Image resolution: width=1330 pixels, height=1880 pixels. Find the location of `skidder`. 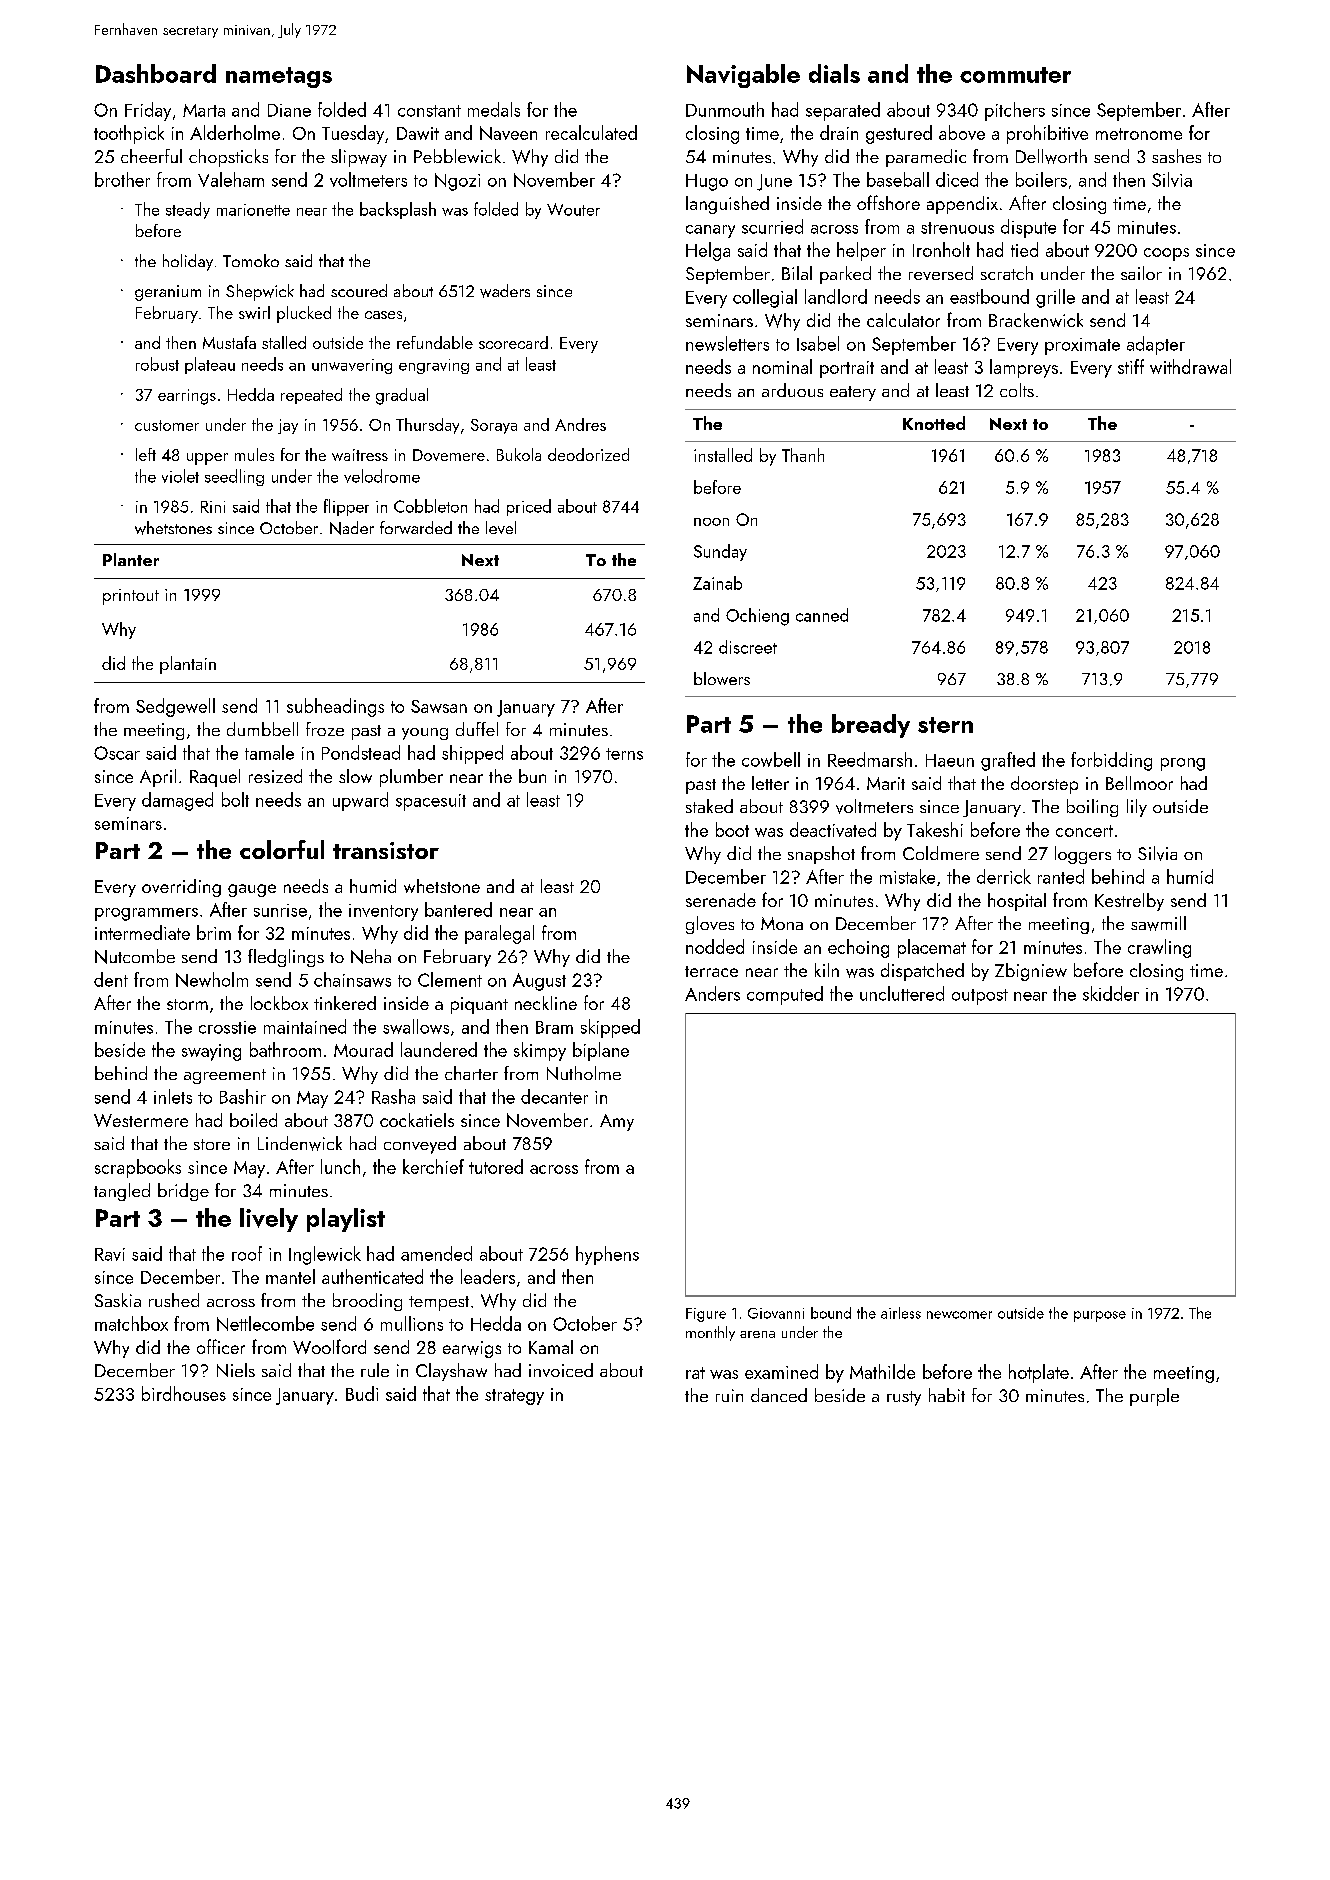

skidder is located at coordinates (1111, 993).
